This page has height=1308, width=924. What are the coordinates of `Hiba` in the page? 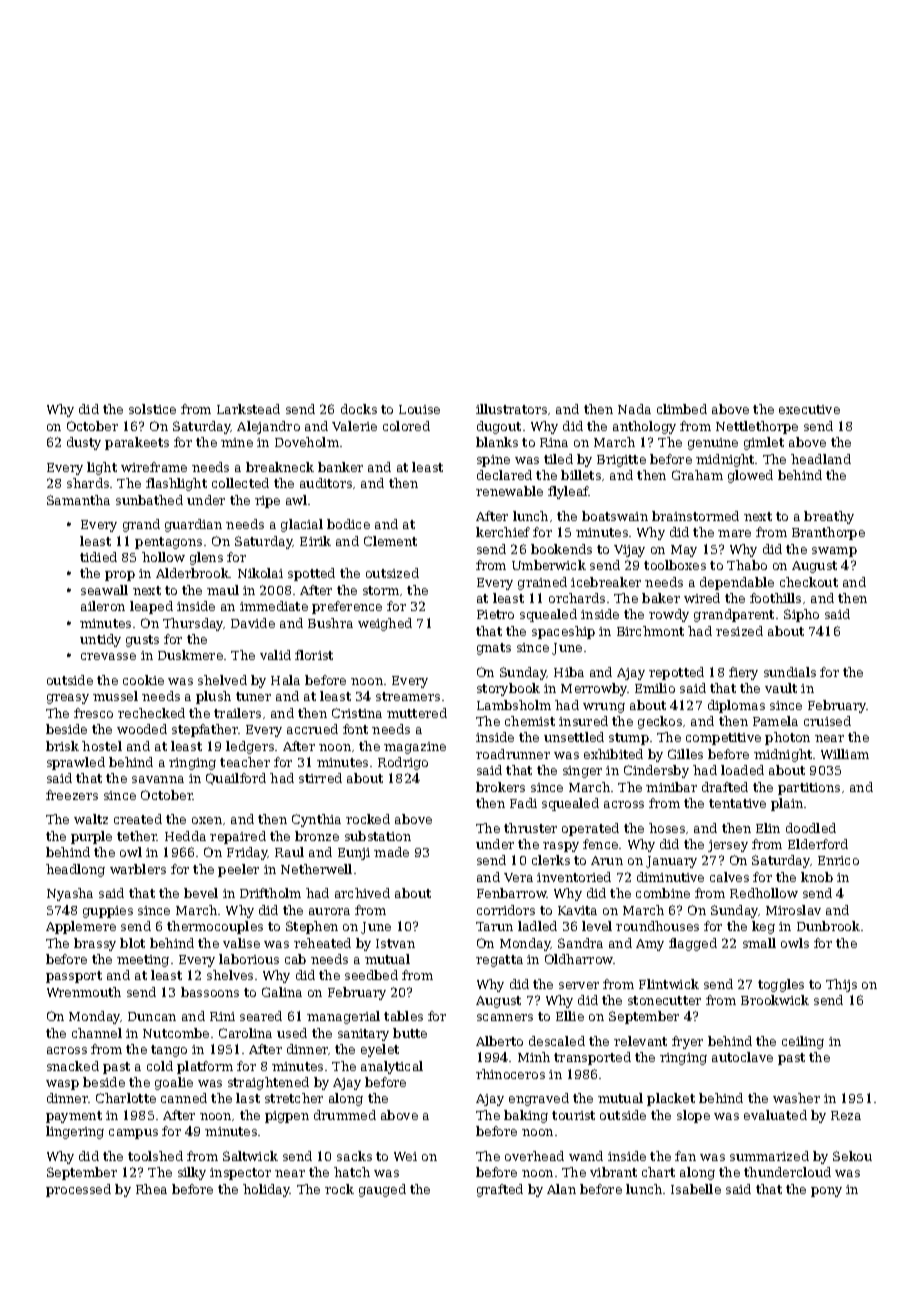 It's located at (569, 672).
